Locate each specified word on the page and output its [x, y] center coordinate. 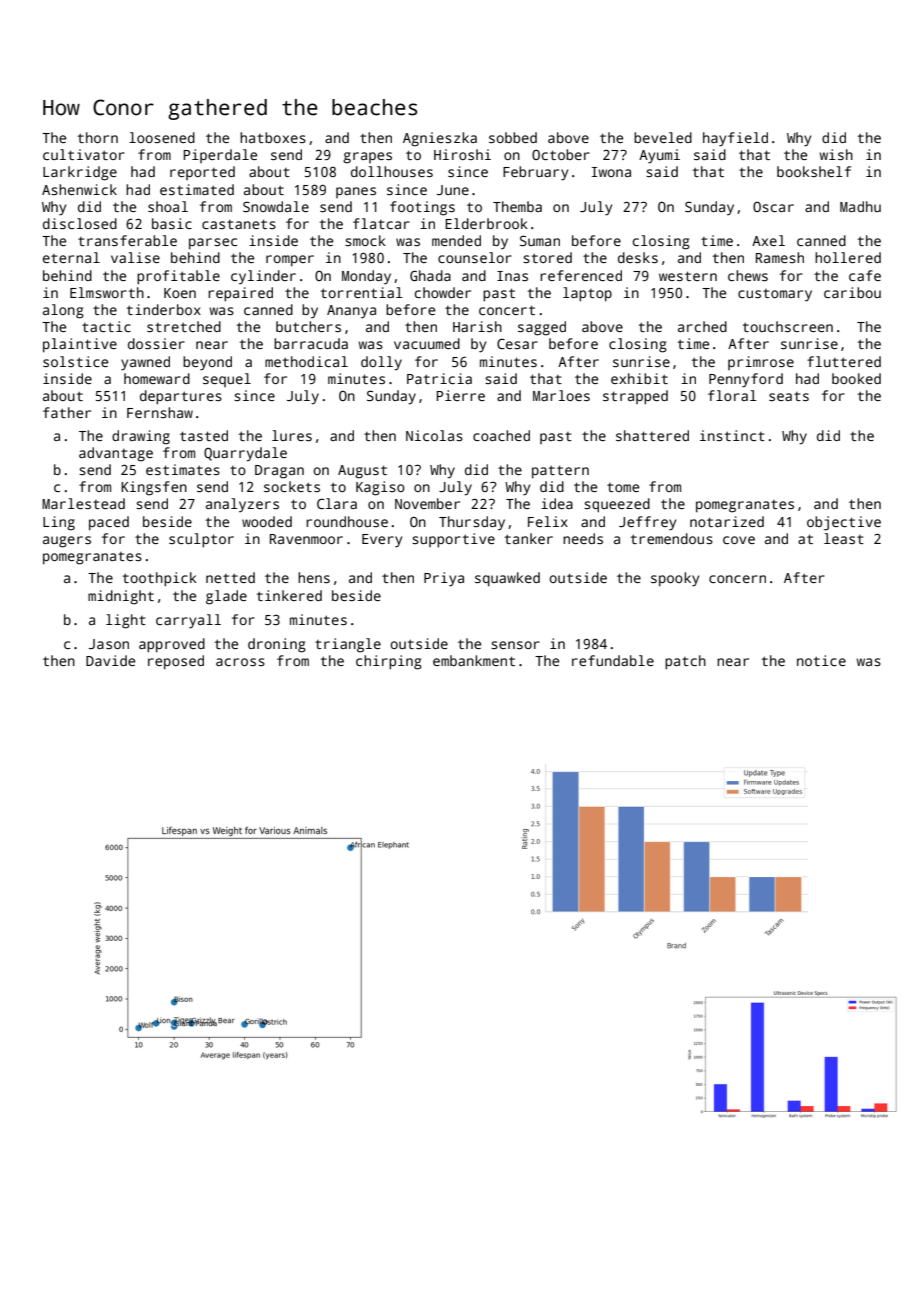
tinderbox [164, 309]
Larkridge [80, 173]
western [688, 276]
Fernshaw [160, 412]
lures [292, 435]
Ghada [430, 275]
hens [314, 577]
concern [737, 579]
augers [67, 542]
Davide [110, 660]
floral [732, 395]
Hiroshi [462, 154]
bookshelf [814, 171]
